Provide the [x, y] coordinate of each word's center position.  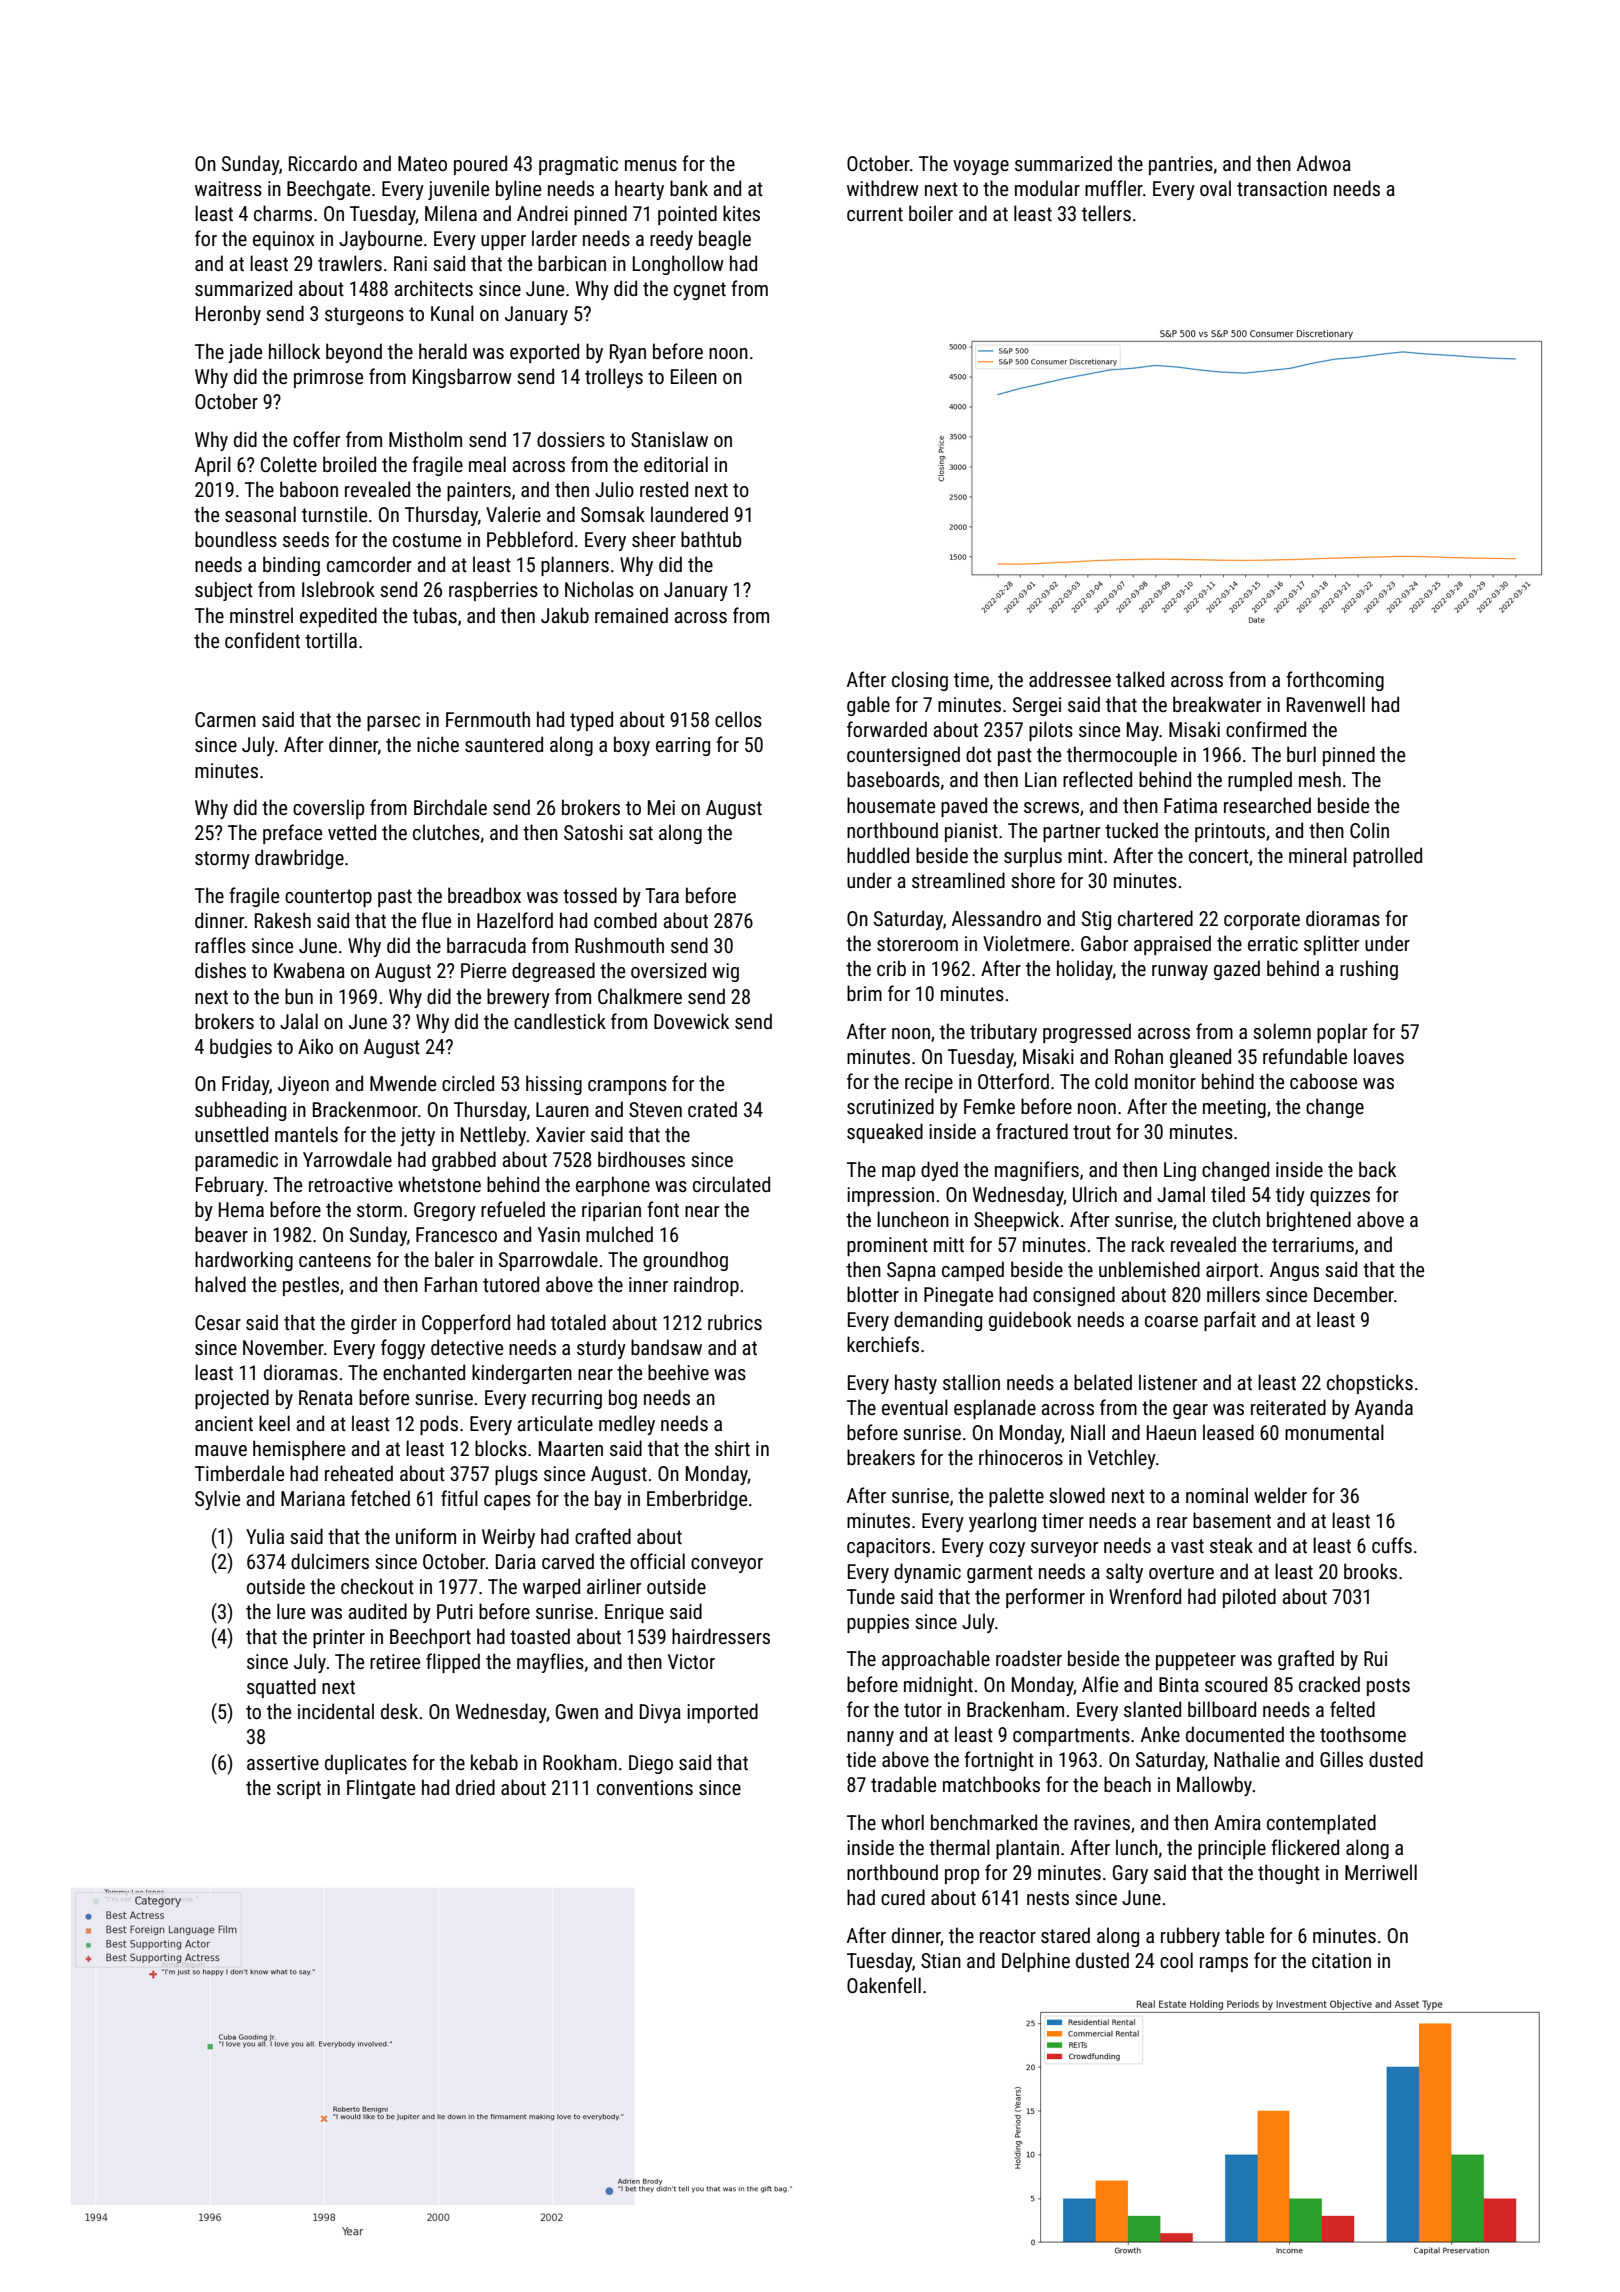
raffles [220, 945]
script [299, 1789]
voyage [981, 167]
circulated [731, 1184]
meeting [1234, 1108]
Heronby [228, 315]
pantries [1181, 165]
